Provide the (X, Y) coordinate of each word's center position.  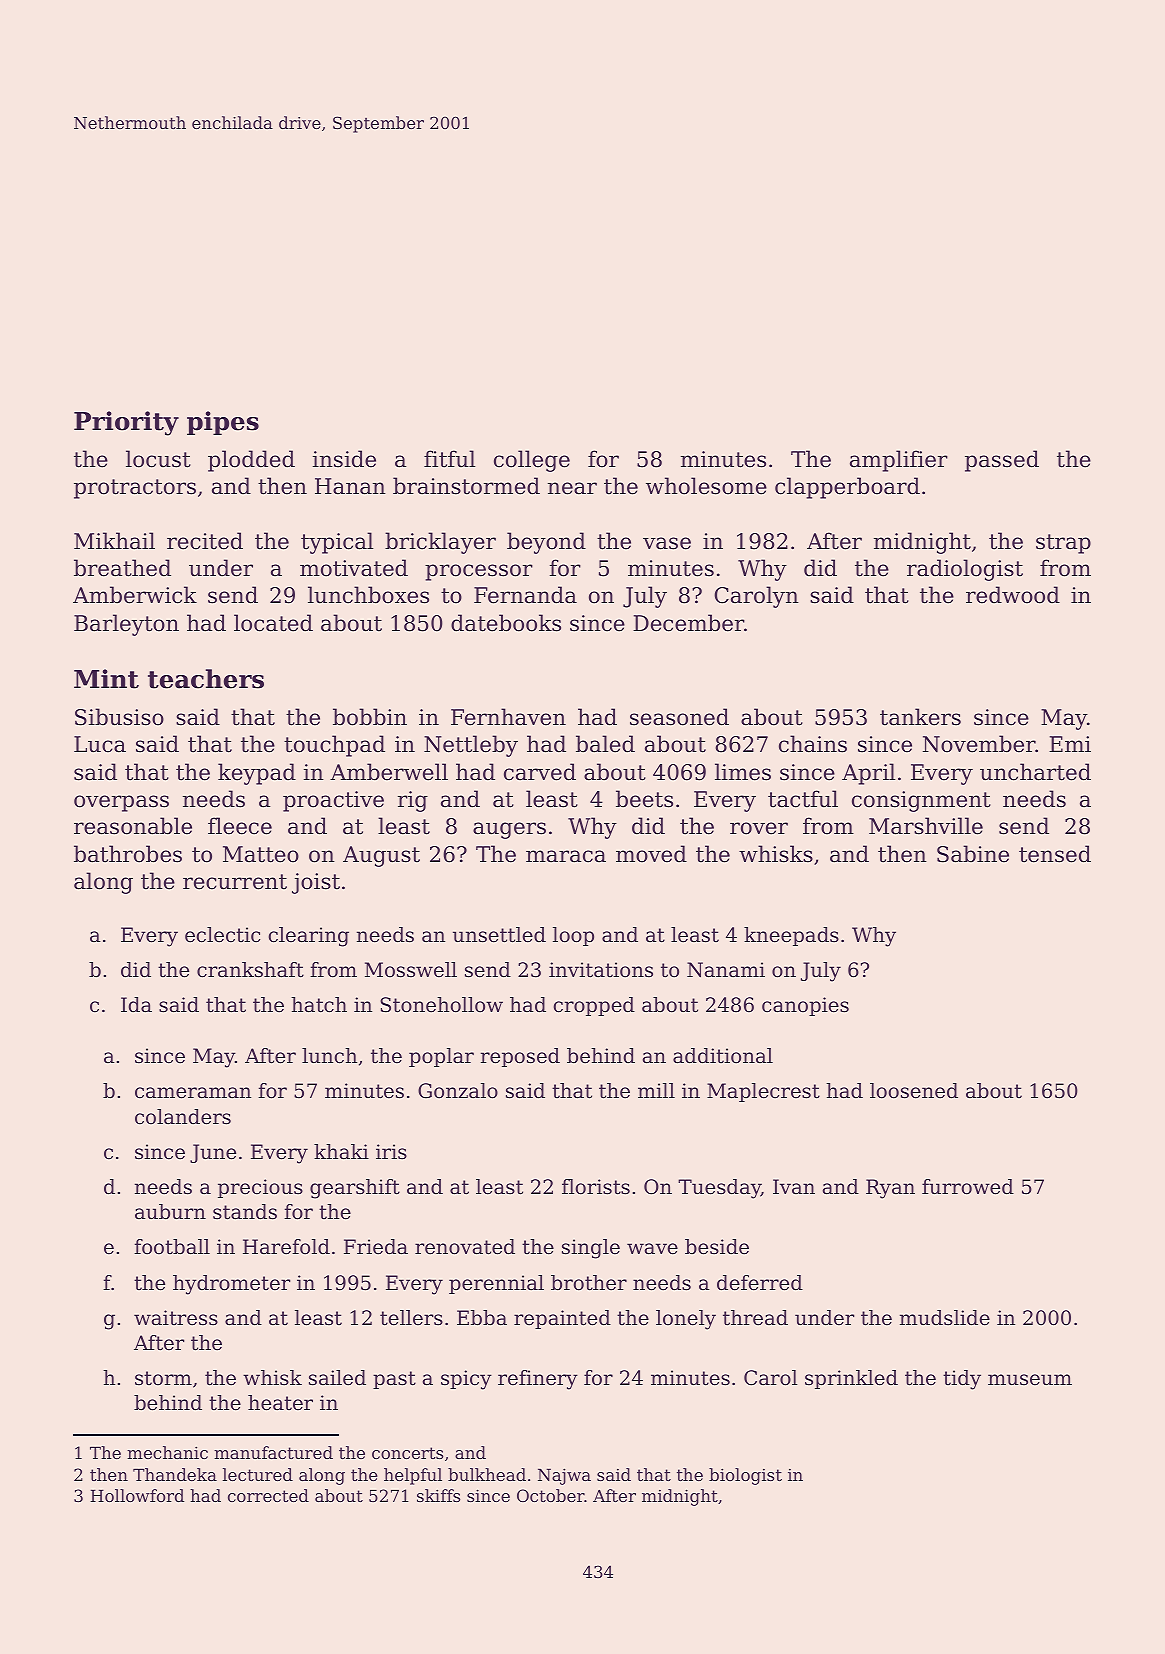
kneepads (791, 936)
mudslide (945, 1318)
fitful (449, 459)
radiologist (965, 570)
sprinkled (851, 1379)
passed (1002, 461)
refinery (538, 1380)
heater (280, 1403)
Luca (100, 744)
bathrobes (128, 854)
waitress (176, 1318)
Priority (126, 423)
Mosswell (411, 970)
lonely (686, 1320)
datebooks (506, 623)
